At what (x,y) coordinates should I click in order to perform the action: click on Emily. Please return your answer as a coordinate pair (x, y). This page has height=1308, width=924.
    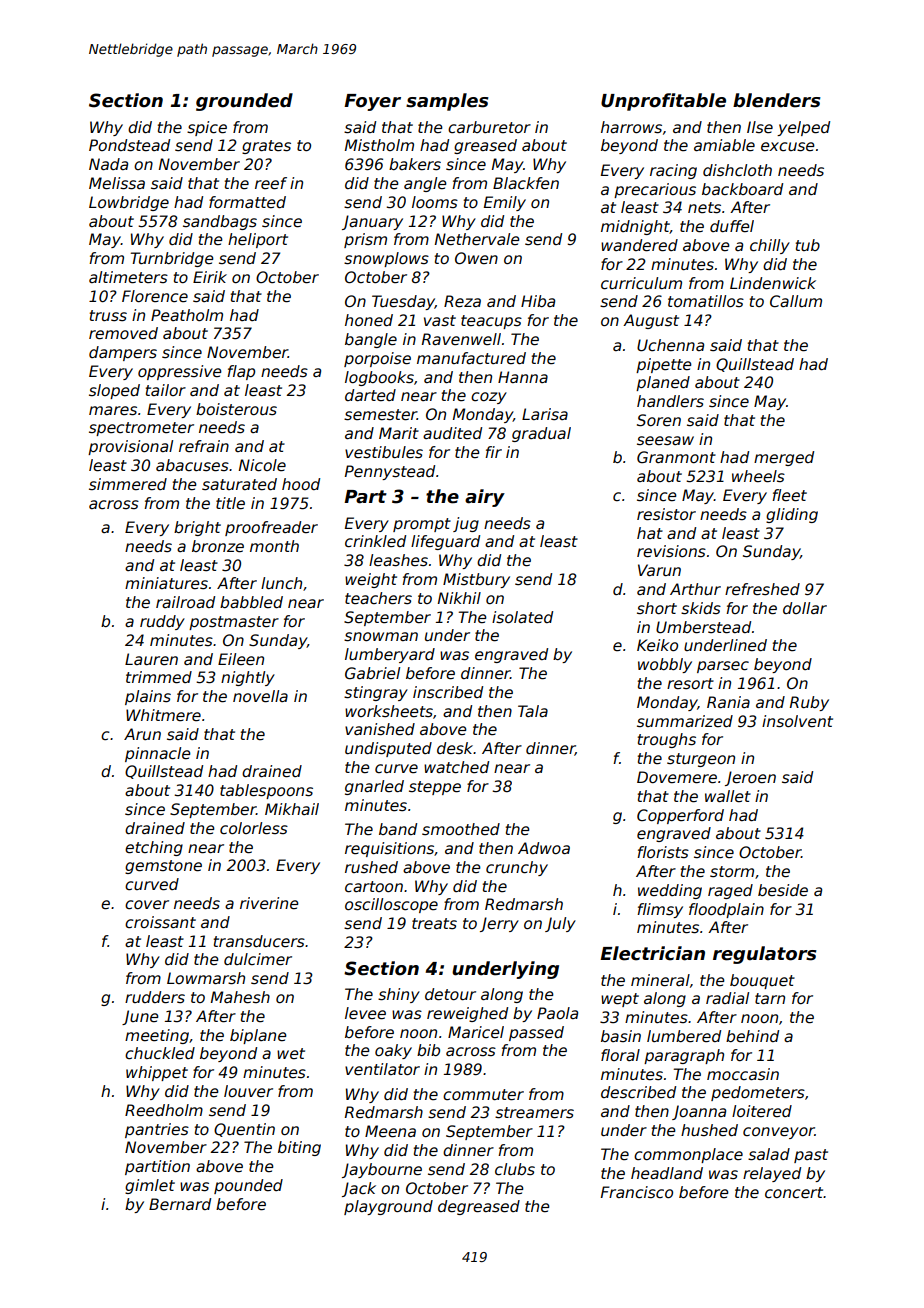
    Looking at the image, I should click on (505, 203).
